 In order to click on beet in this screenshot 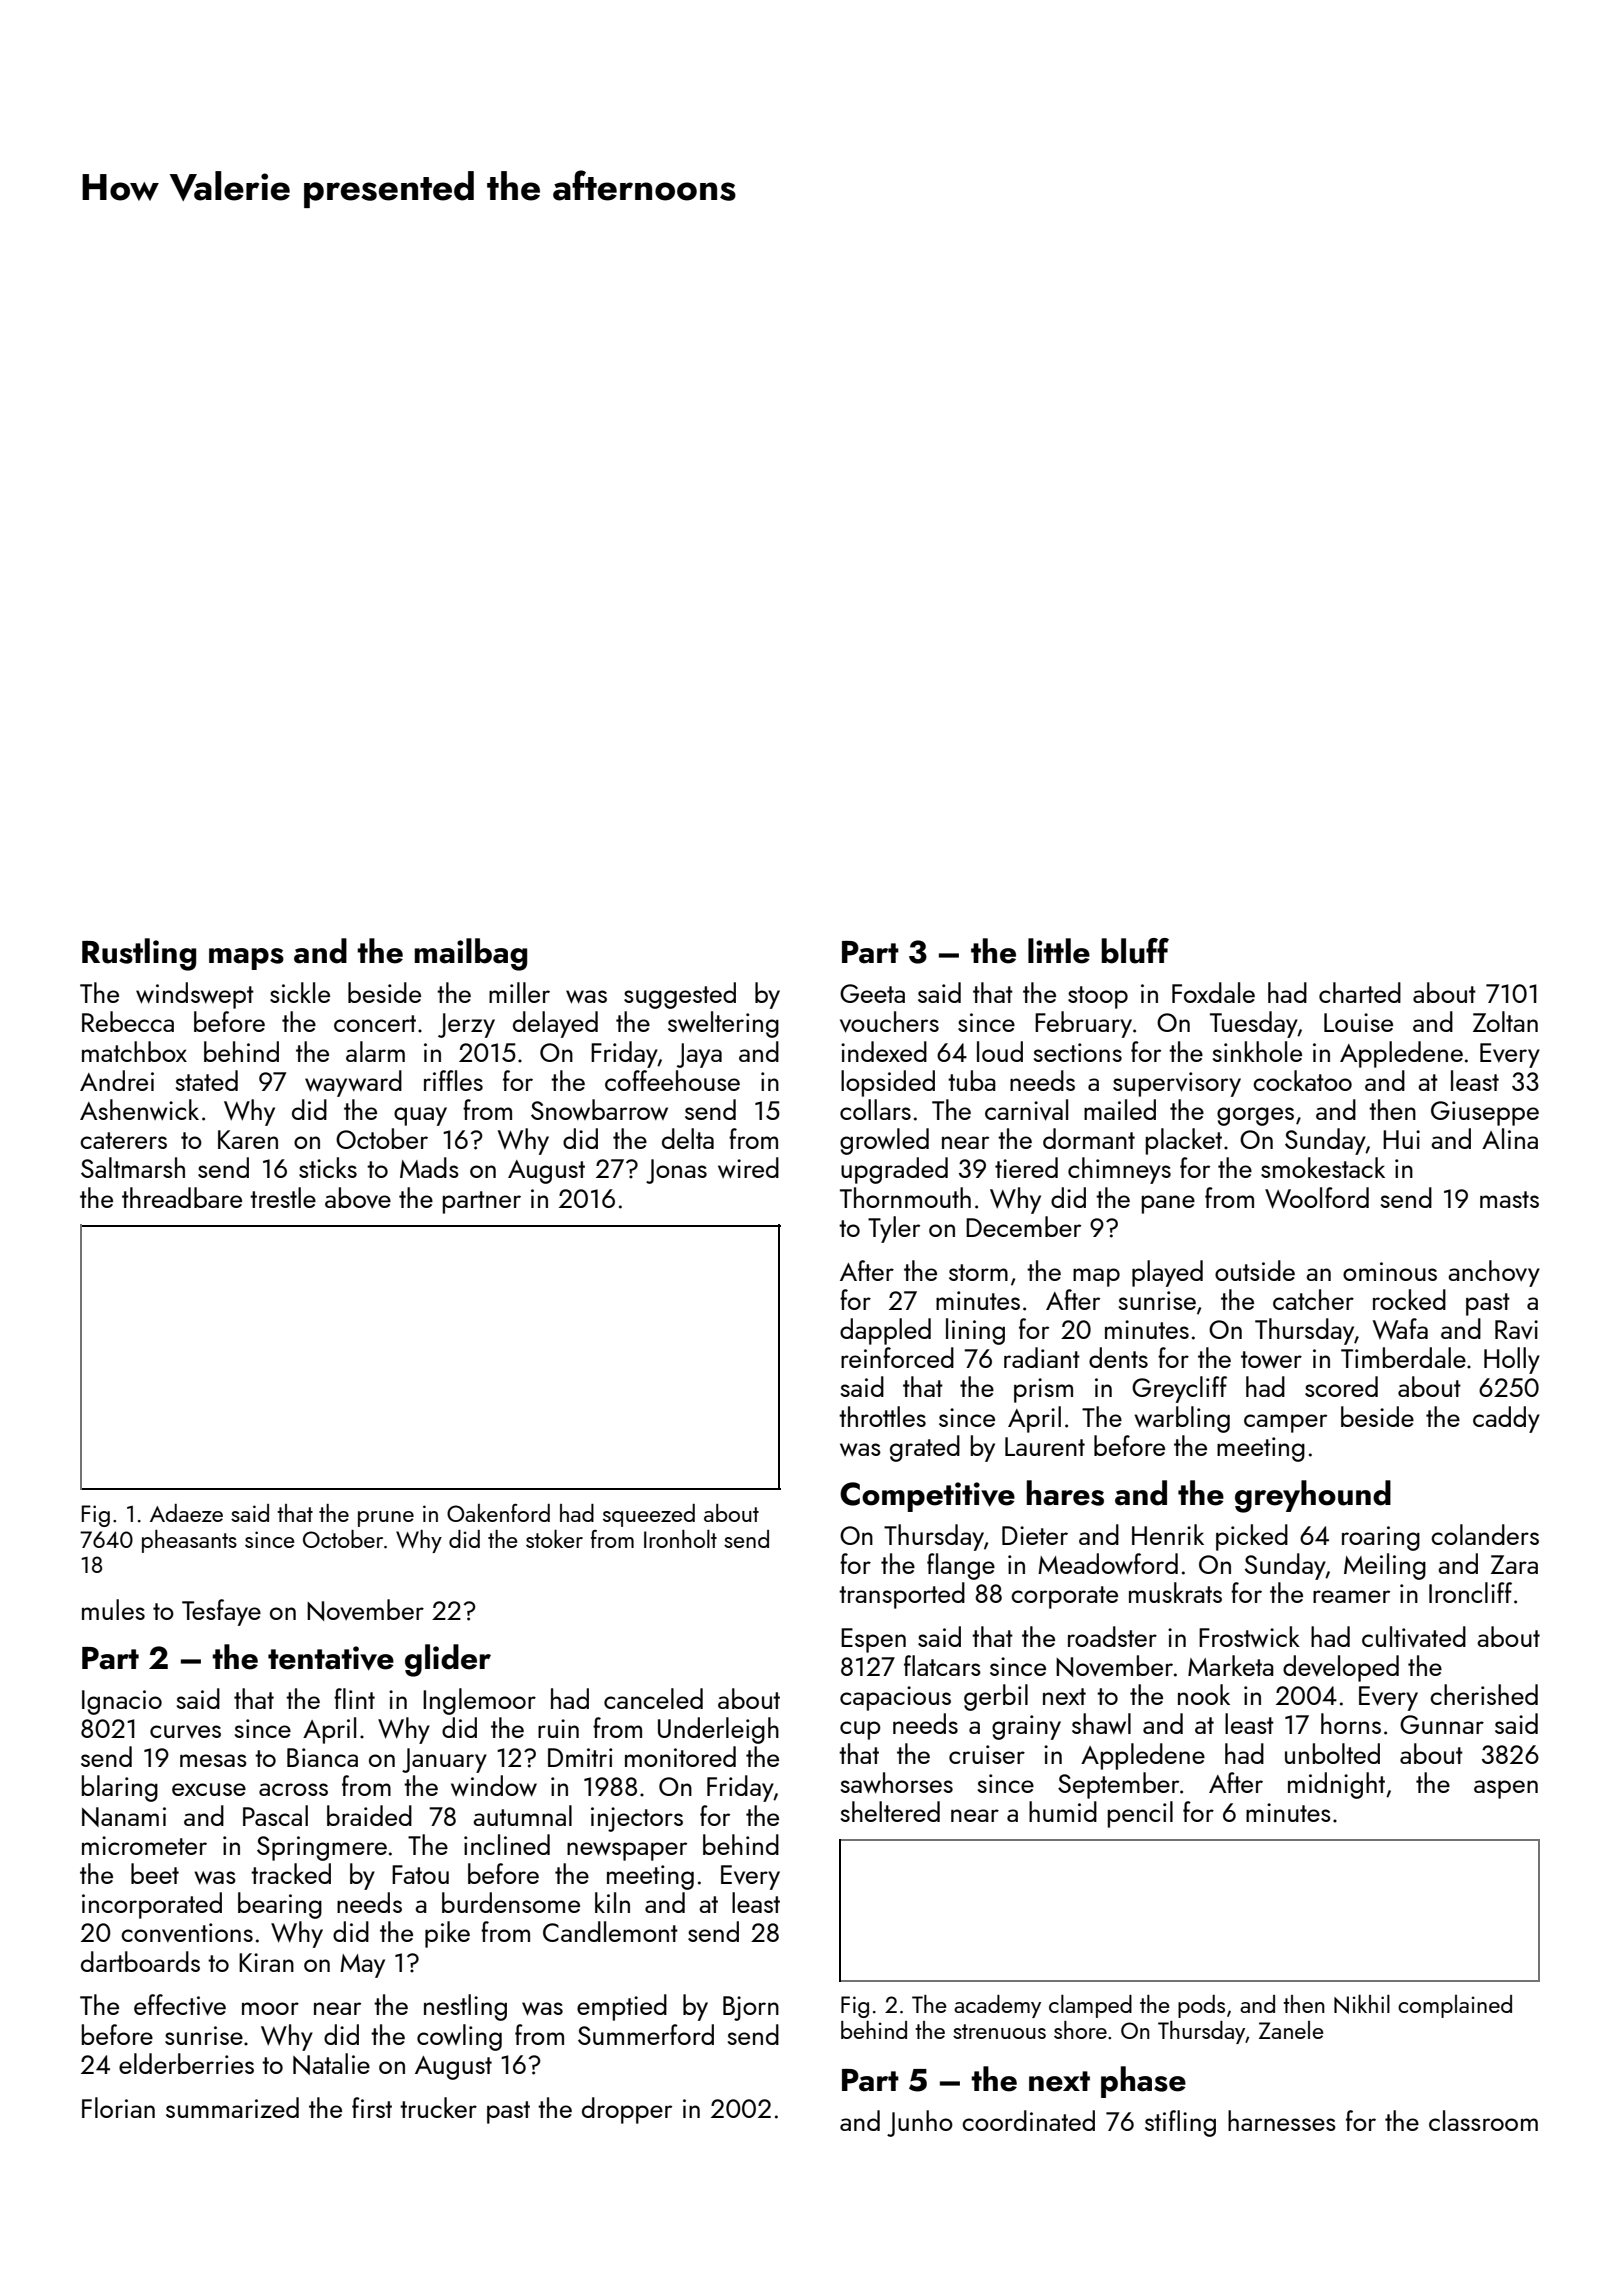, I will do `click(155, 1873)`.
